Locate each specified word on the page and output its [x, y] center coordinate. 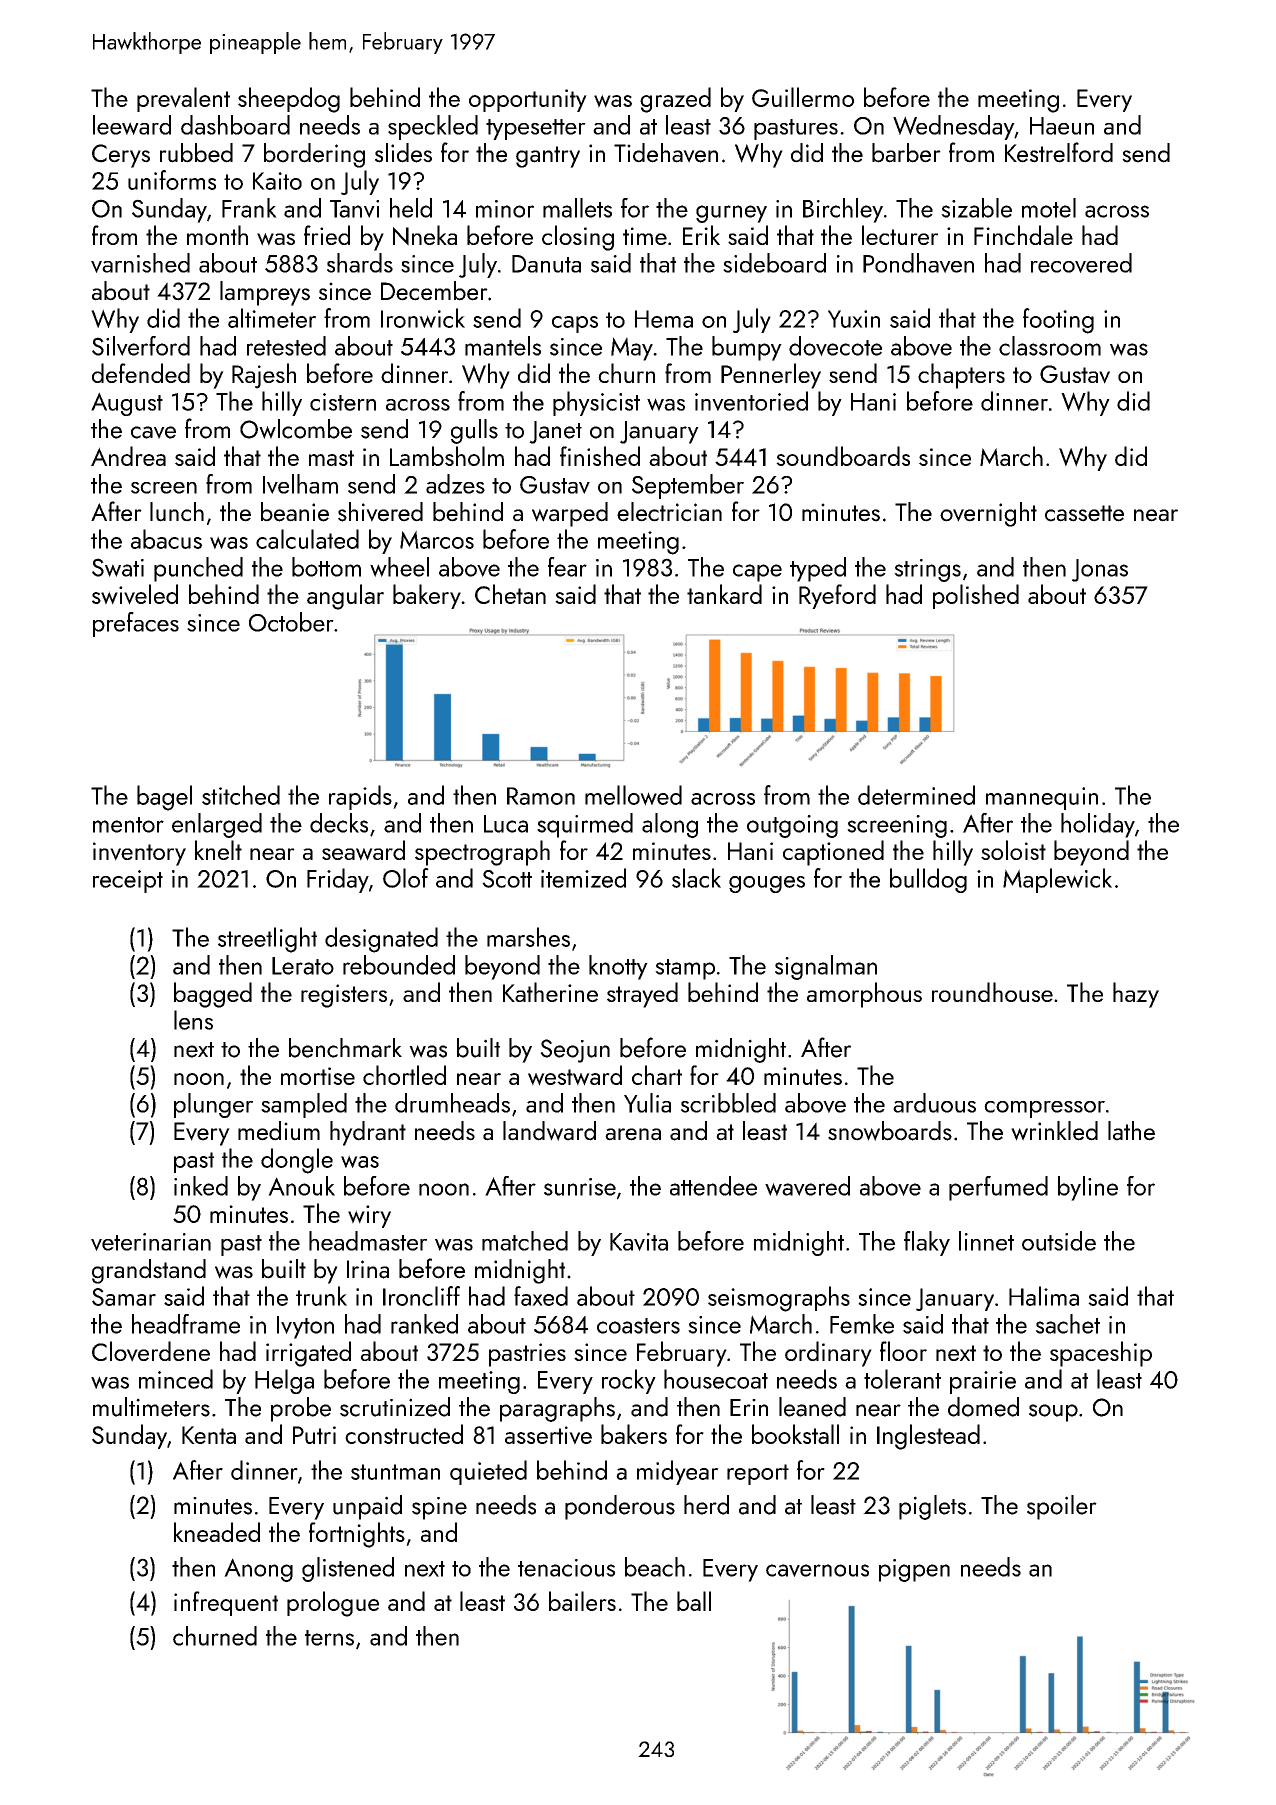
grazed [675, 100]
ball [694, 1601]
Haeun [1062, 126]
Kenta [209, 1435]
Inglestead [928, 1437]
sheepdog [289, 100]
